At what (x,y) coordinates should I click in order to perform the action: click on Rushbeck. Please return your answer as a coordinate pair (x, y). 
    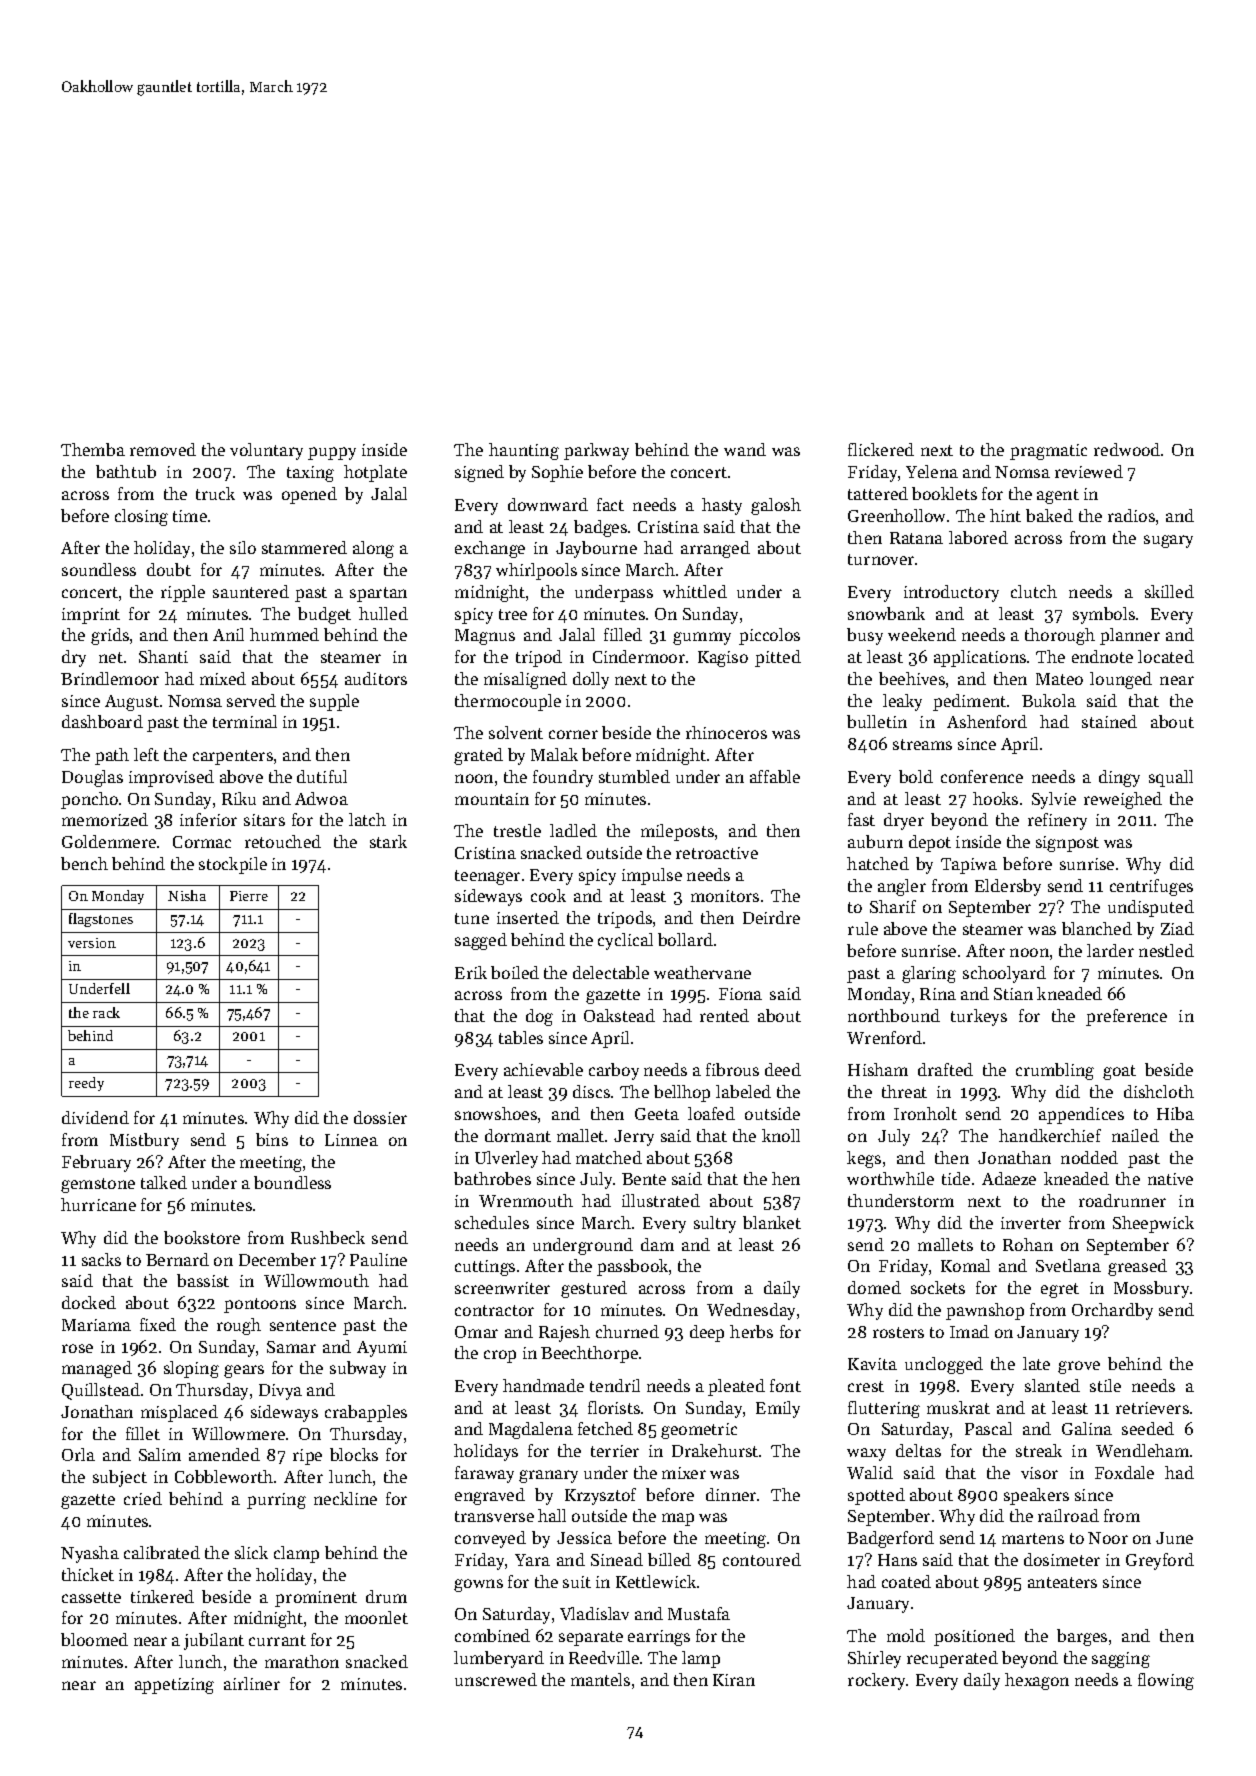
    Looking at the image, I should click on (328, 1237).
